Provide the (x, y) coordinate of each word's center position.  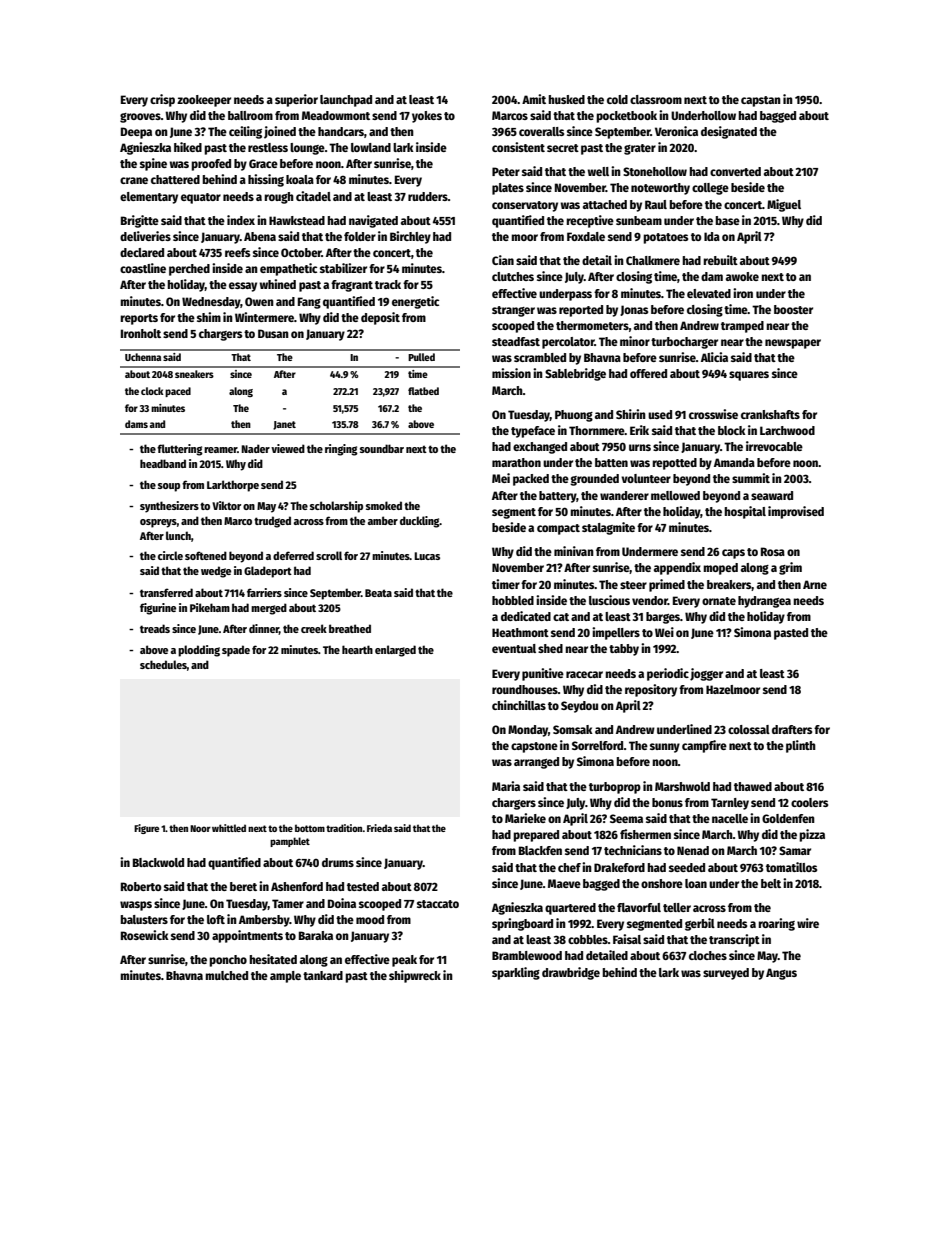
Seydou (579, 707)
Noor (200, 828)
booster (793, 309)
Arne (815, 584)
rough (279, 198)
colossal (749, 729)
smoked (384, 505)
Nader (255, 448)
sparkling (516, 973)
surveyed (726, 974)
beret (243, 886)
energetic (415, 302)
